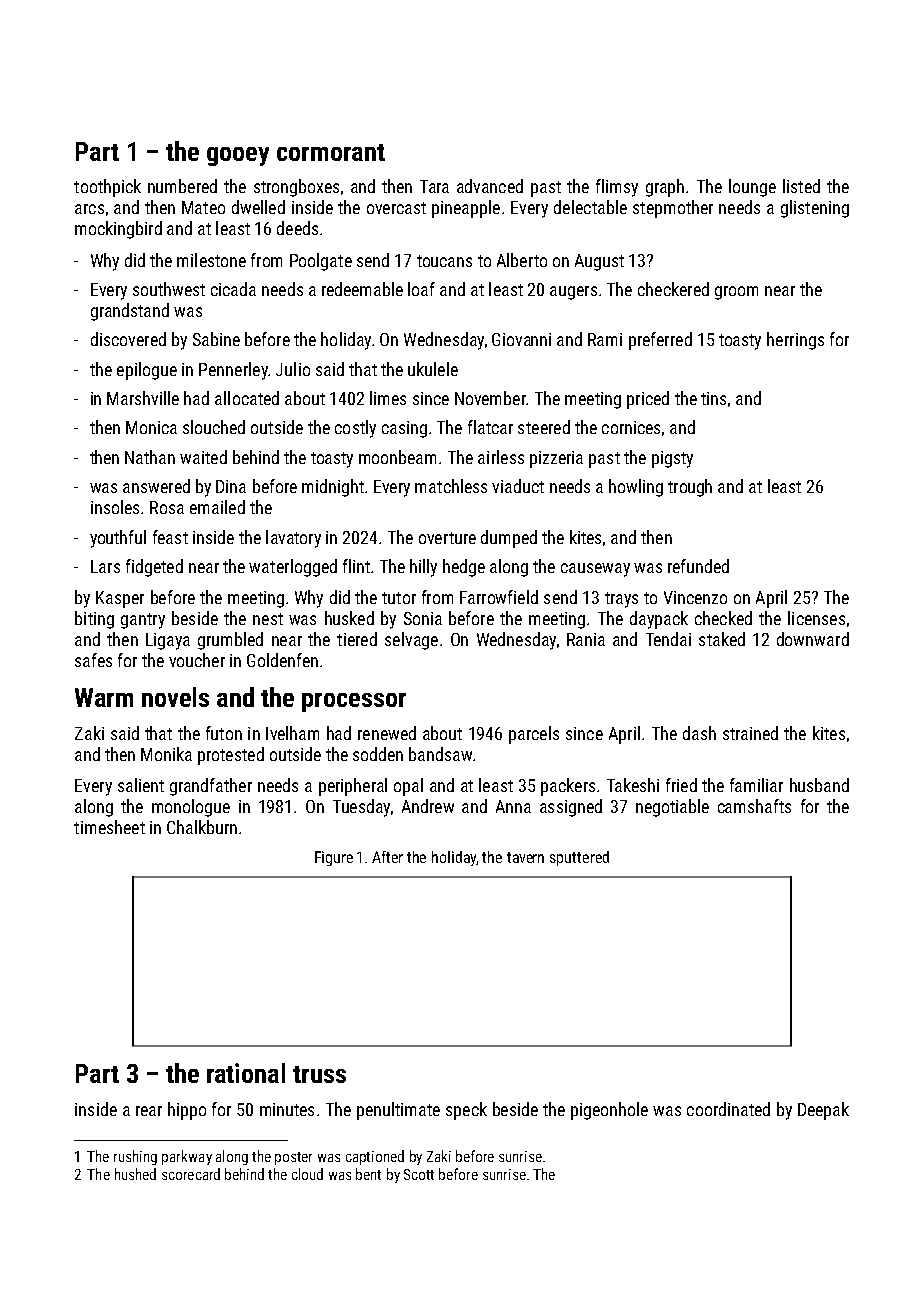  Describe the element at coordinates (750, 733) in the page. I see `strained` at that location.
